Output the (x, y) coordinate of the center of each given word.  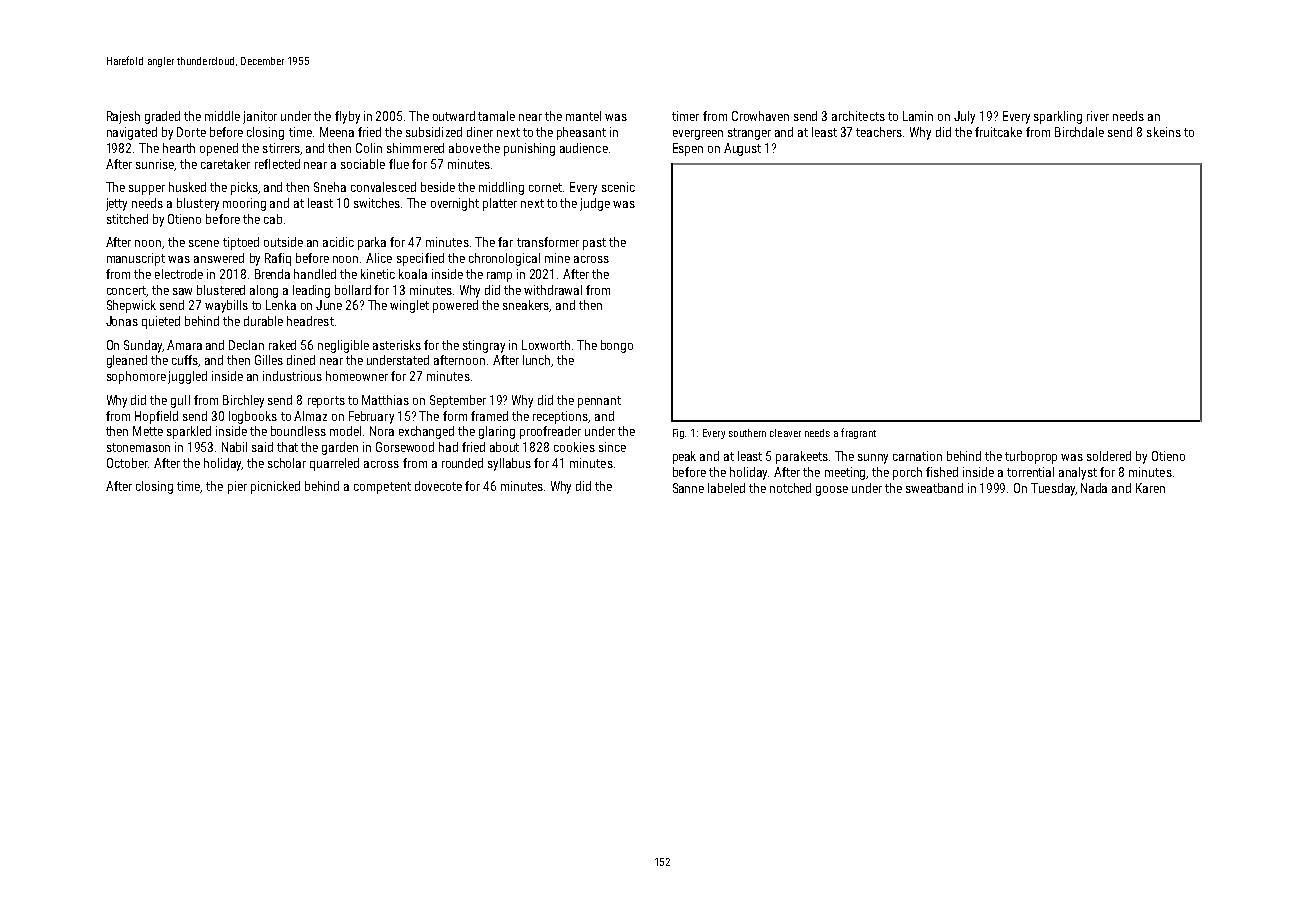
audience (584, 148)
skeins (1164, 132)
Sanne (688, 488)
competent (382, 488)
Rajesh (123, 117)
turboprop (1031, 457)
